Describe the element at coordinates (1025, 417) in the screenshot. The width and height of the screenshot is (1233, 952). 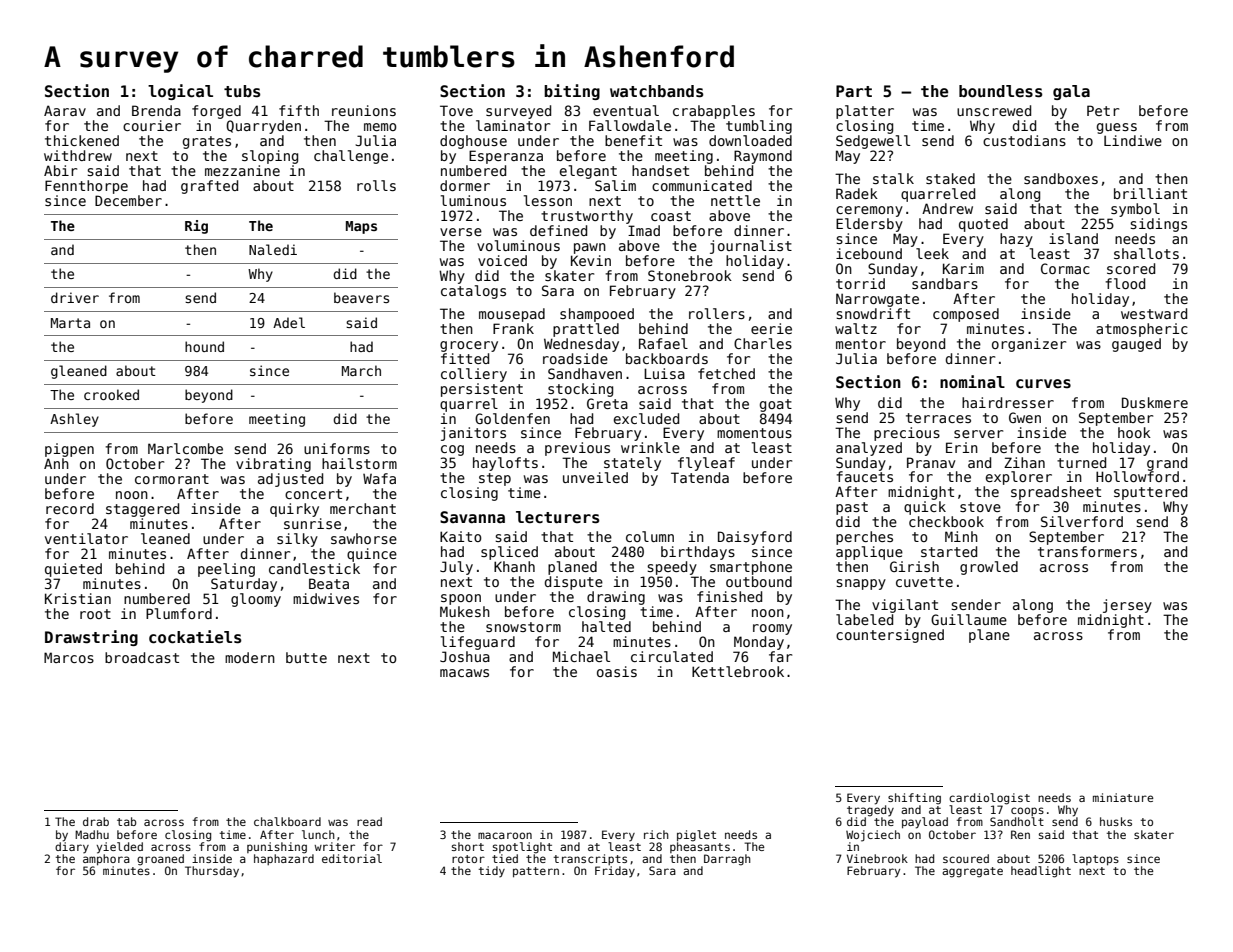
I see `Gwen` at that location.
